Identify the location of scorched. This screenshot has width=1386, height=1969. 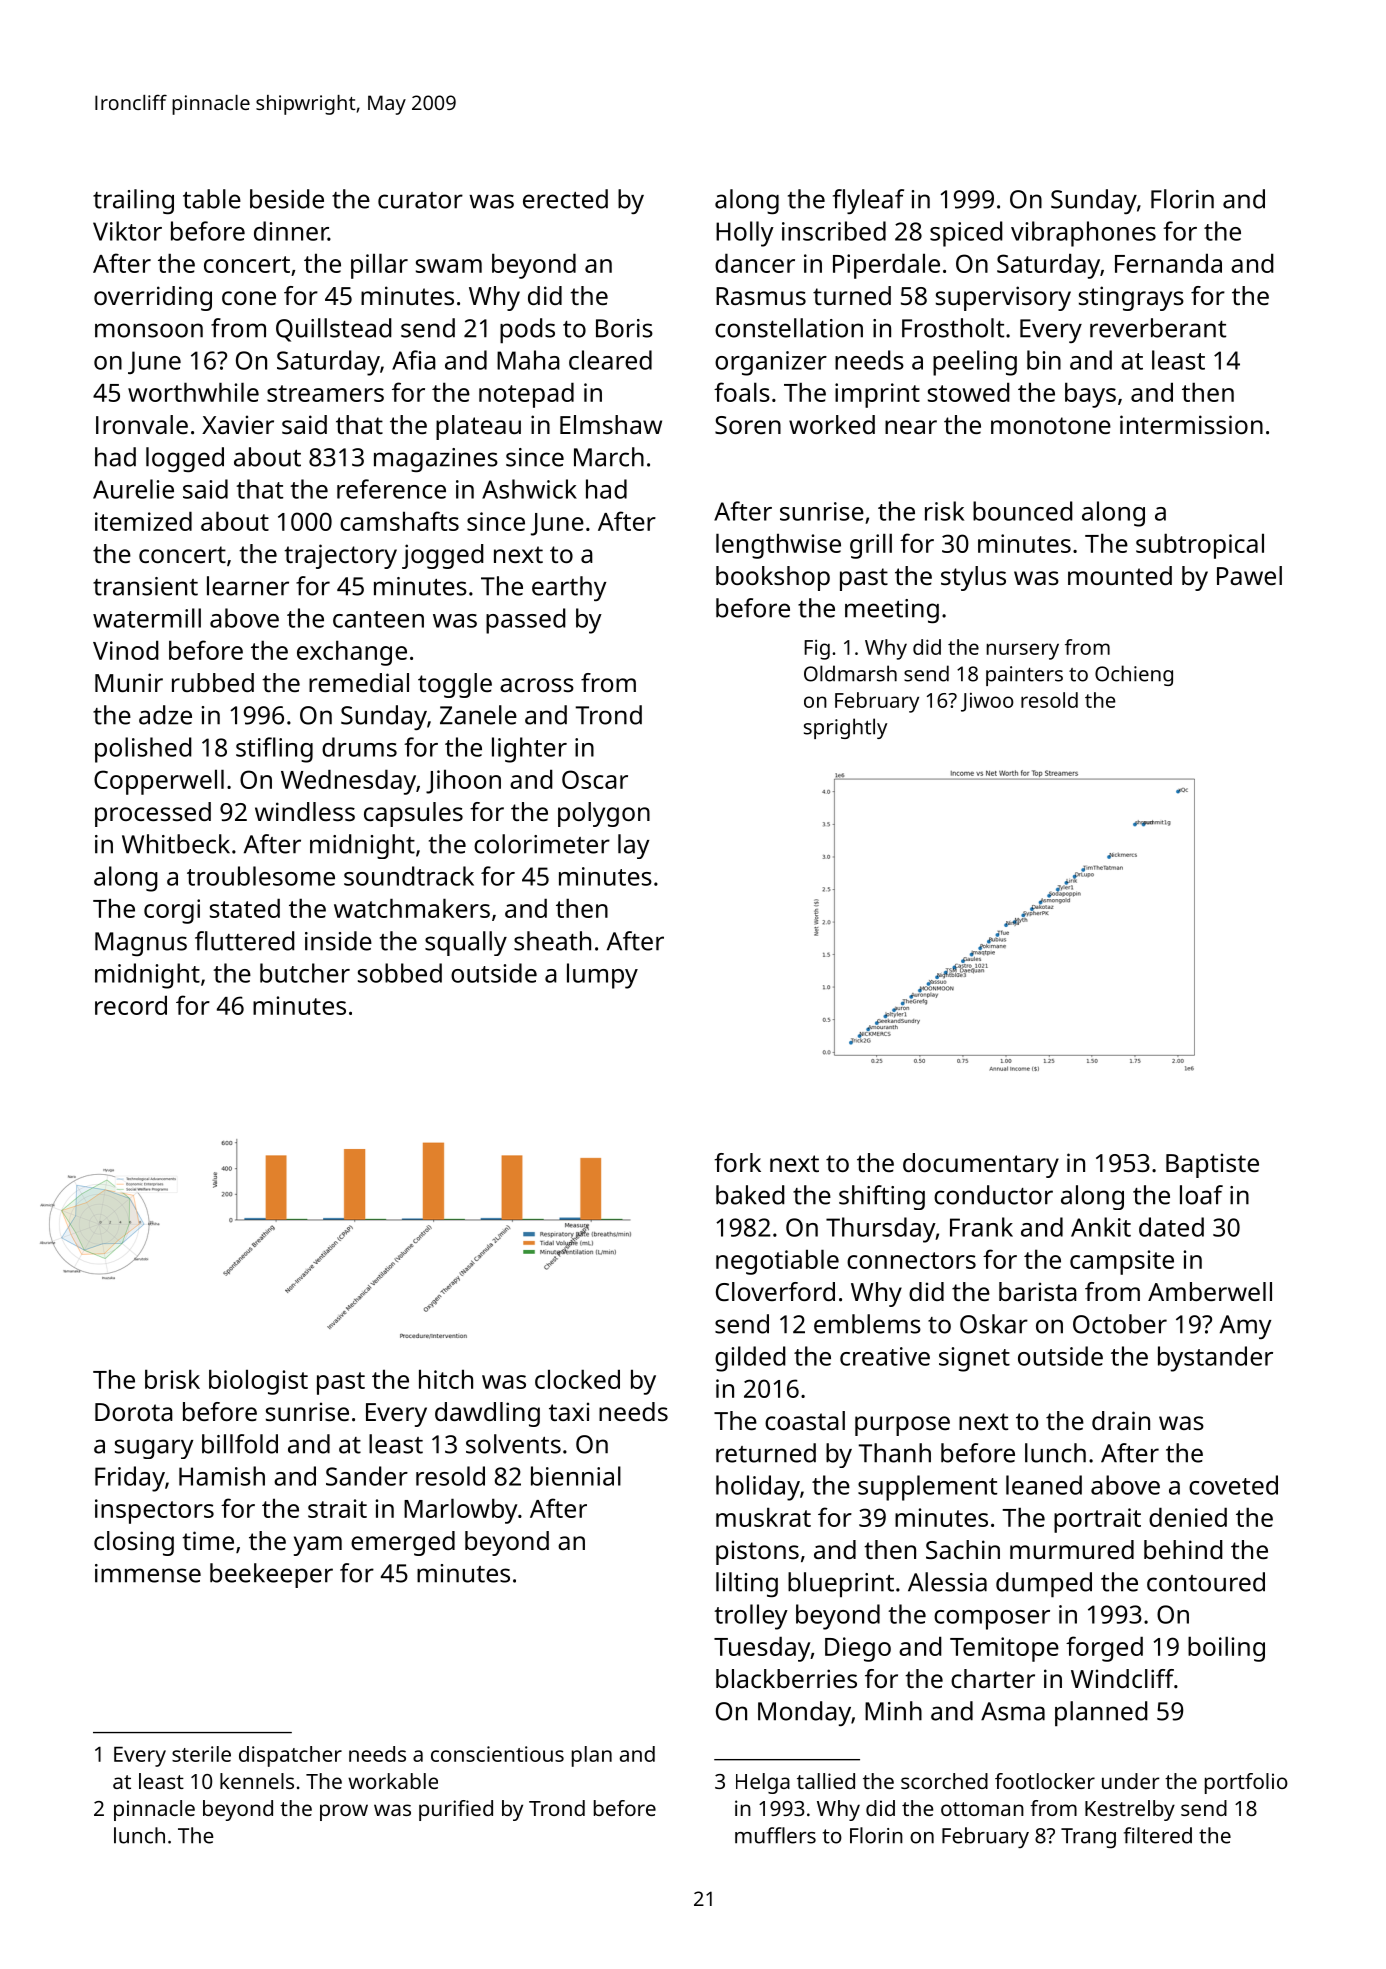
(944, 1781).
